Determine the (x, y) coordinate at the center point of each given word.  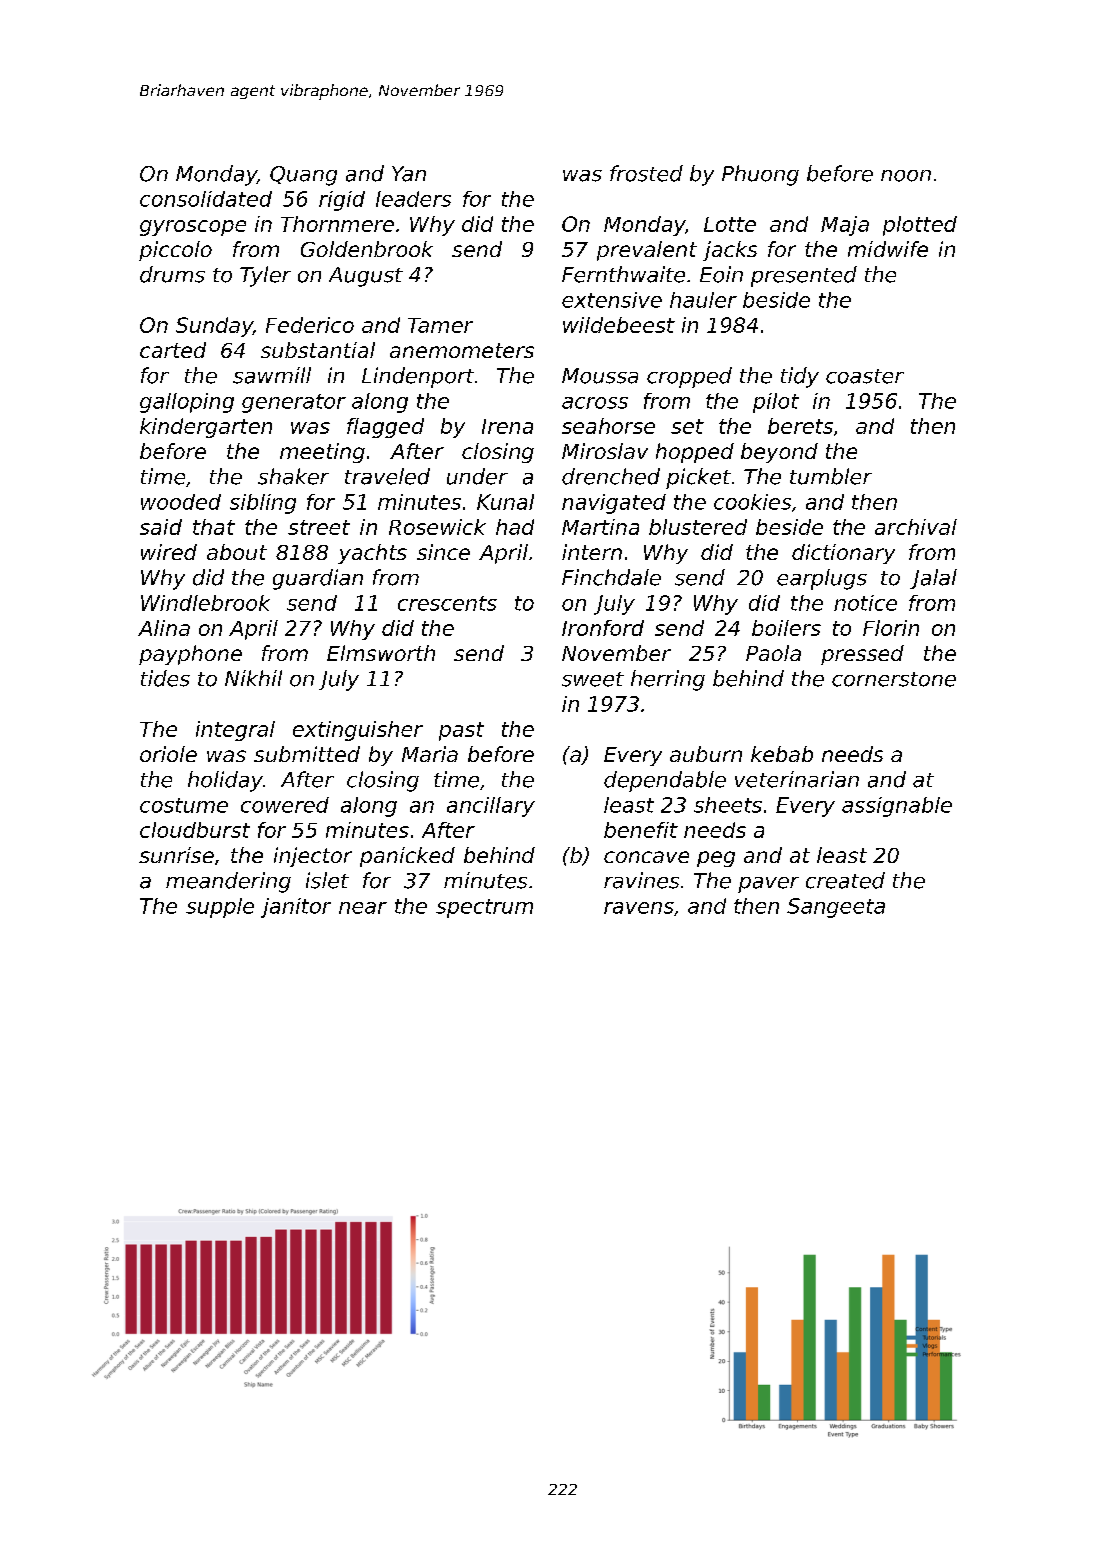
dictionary (843, 554)
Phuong (760, 175)
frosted (646, 173)
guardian (318, 579)
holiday (225, 781)
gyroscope (193, 228)
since (443, 552)
